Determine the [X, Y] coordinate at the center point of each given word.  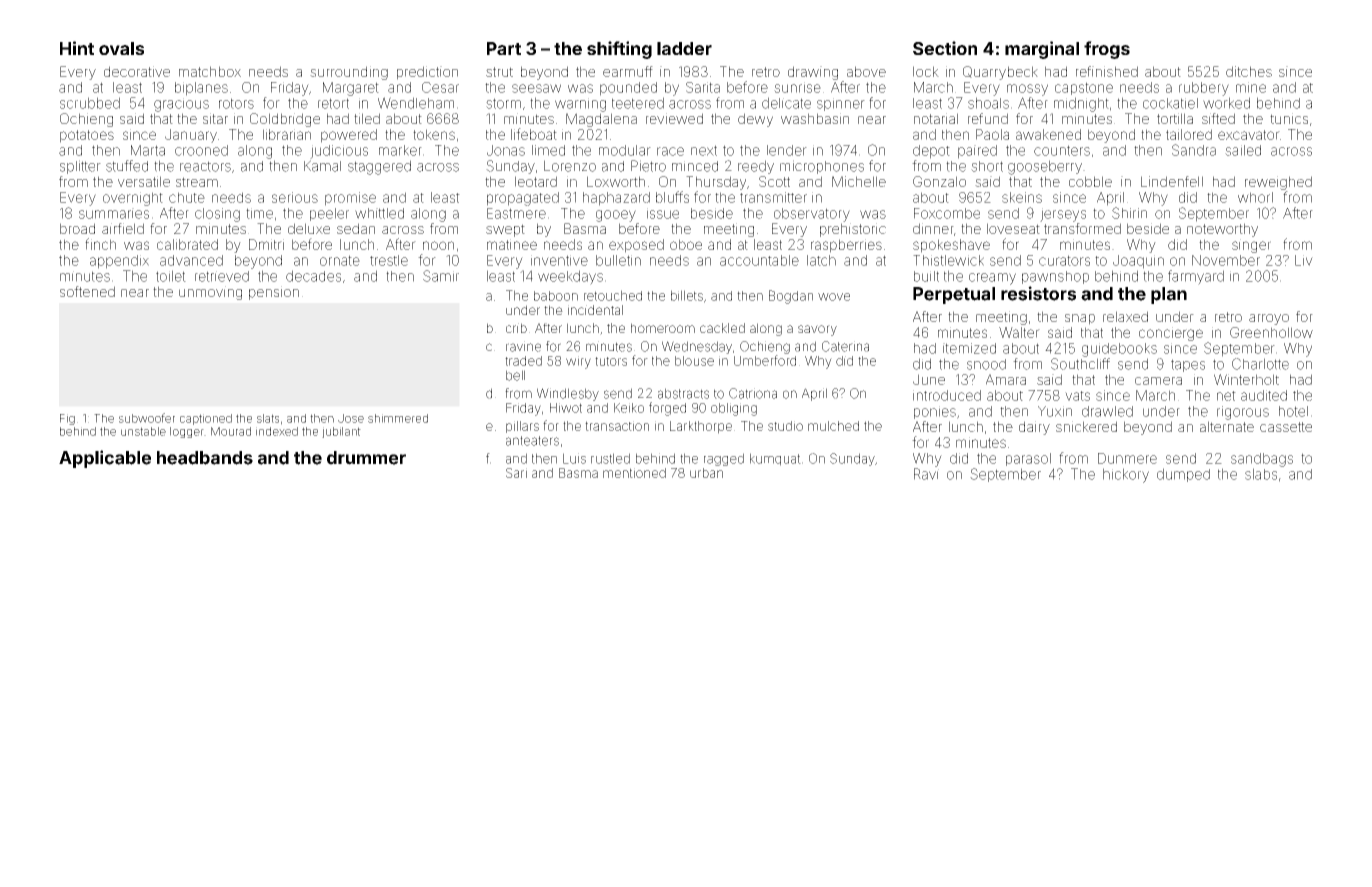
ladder [684, 48]
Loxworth [616, 181]
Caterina [845, 346]
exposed [636, 246]
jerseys [1063, 215]
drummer [366, 458]
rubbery [1204, 89]
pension [274, 293]
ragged [724, 459]
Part [504, 48]
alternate [1227, 426]
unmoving [210, 293]
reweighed [1278, 183]
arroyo [1269, 319]
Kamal [322, 166]
